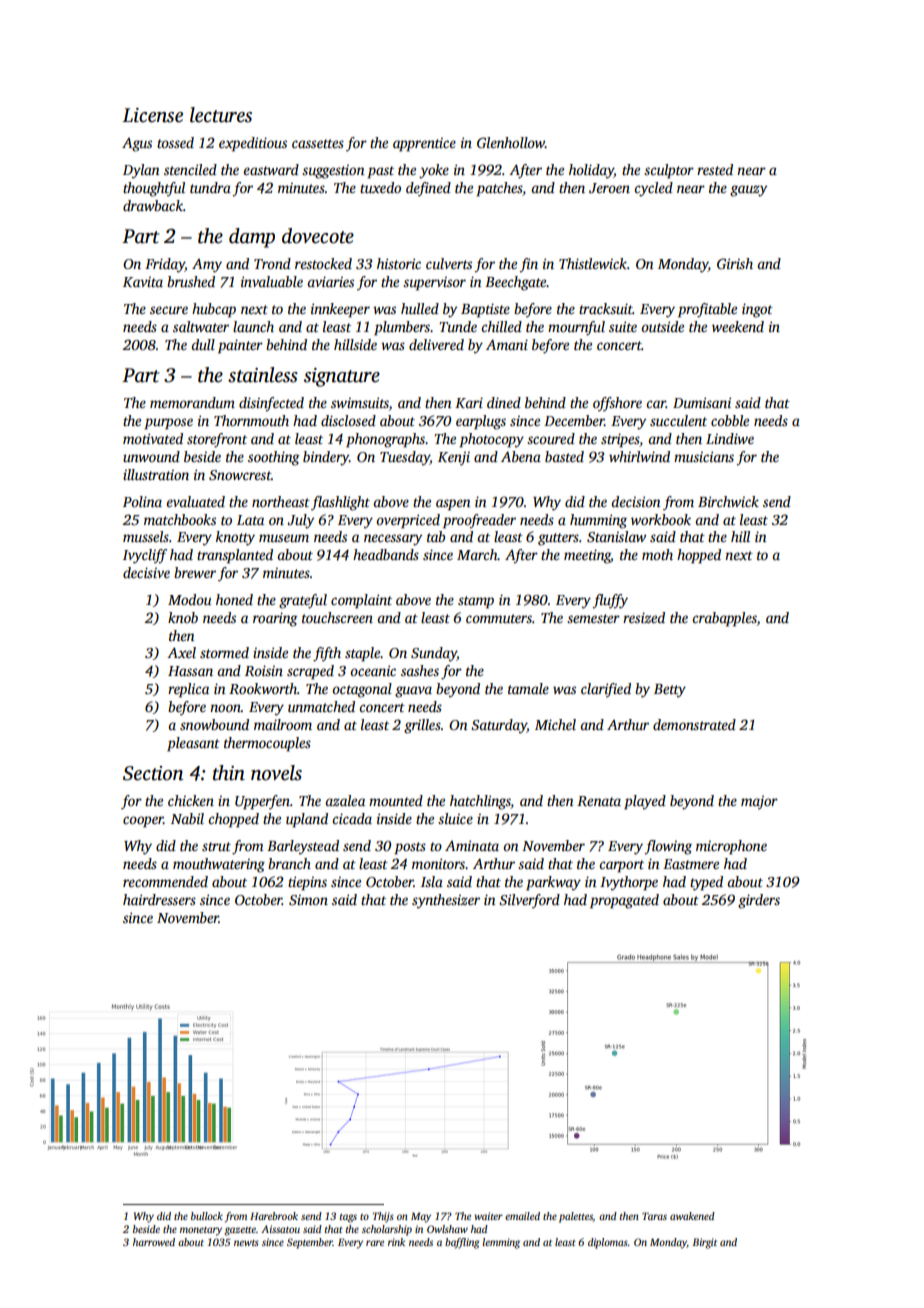 This screenshot has height=1308, width=924. What do you see at coordinates (434, 171) in the screenshot?
I see `yoke` at bounding box center [434, 171].
